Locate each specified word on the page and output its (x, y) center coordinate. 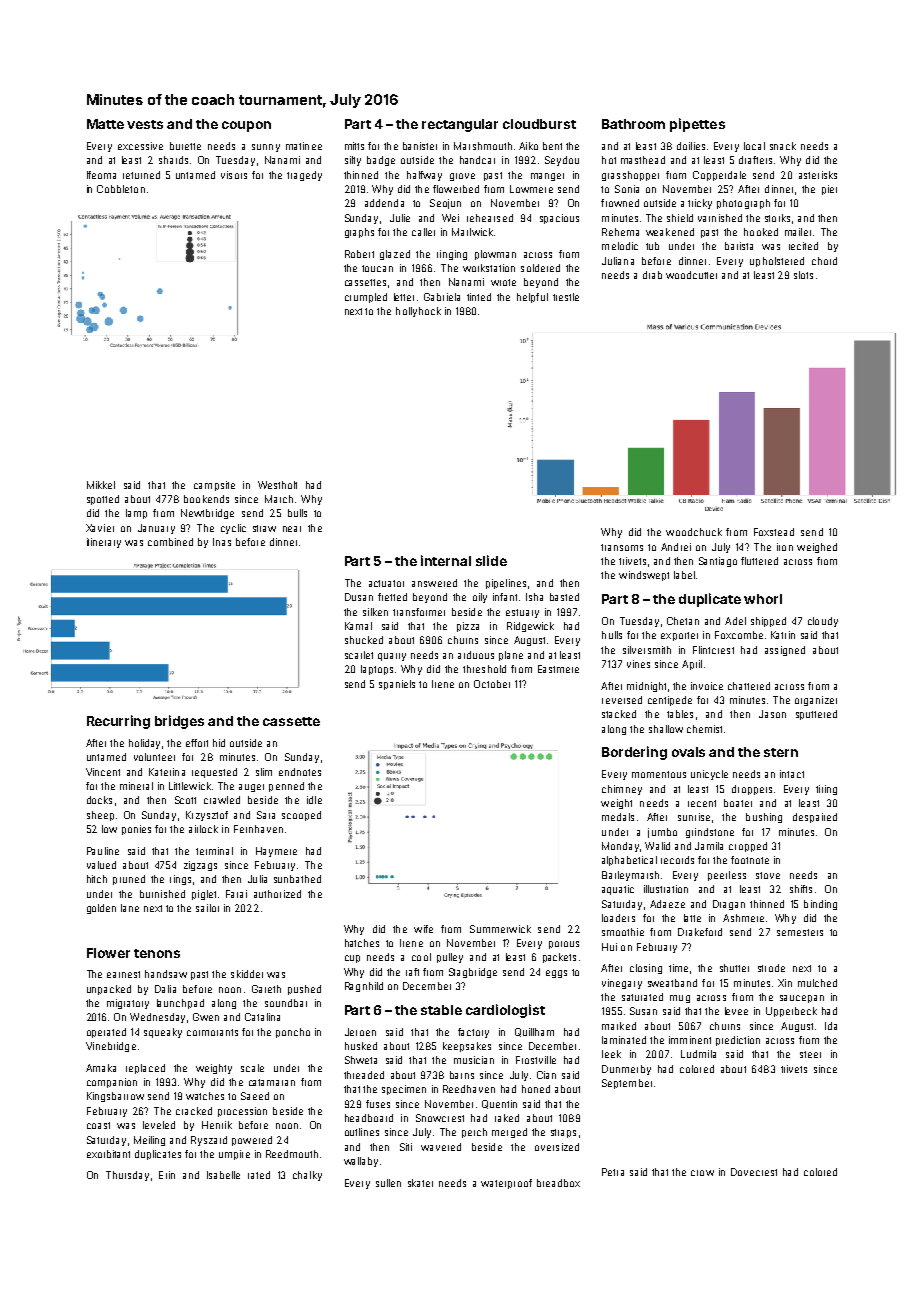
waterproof (506, 1184)
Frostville (536, 1060)
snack (783, 146)
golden (101, 909)
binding (820, 905)
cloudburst (539, 124)
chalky (307, 1176)
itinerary (104, 543)
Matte (105, 124)
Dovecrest (754, 1172)
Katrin (783, 635)
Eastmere (558, 669)
